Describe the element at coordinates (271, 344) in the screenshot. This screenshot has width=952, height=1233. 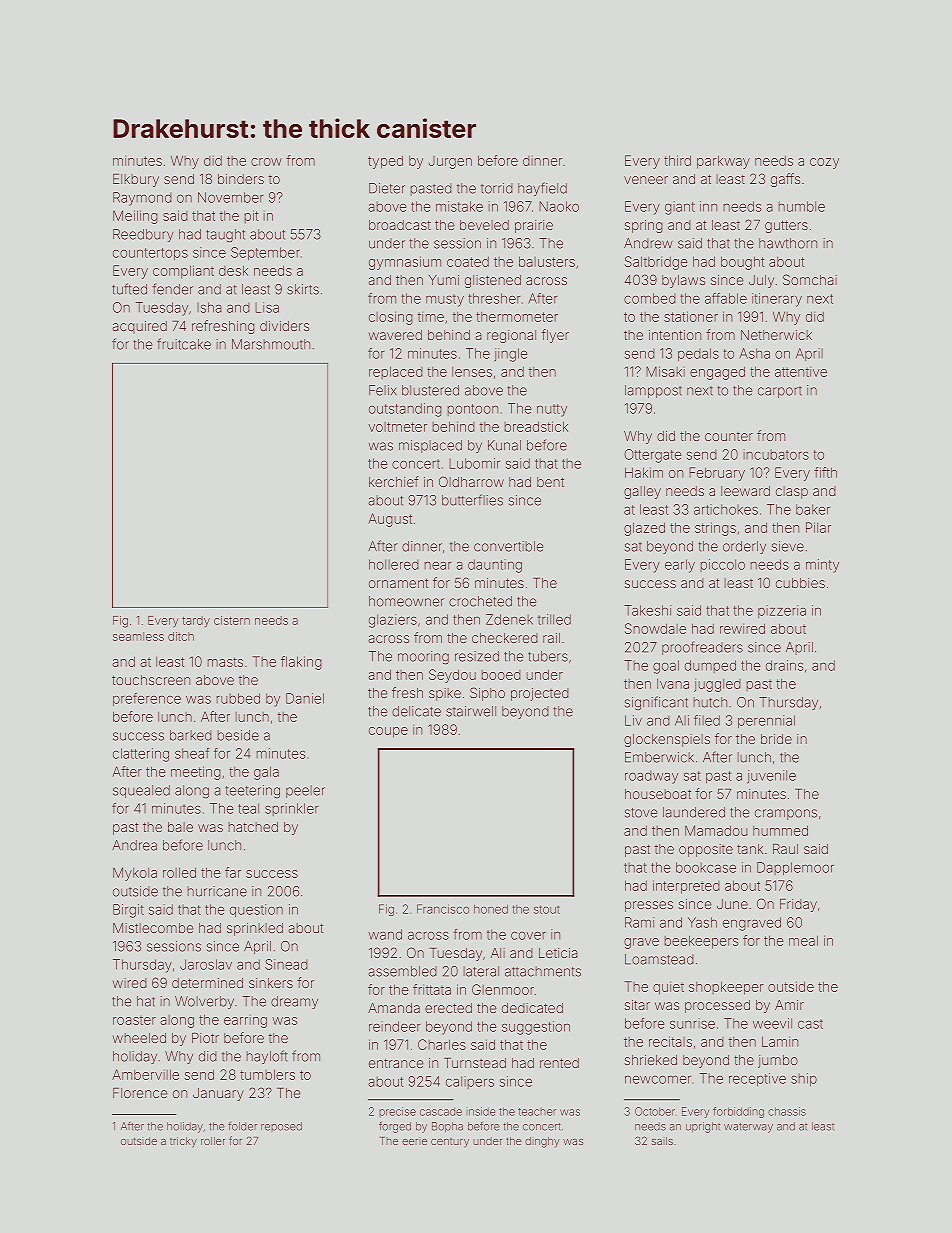
I see `Marshmouth` at that location.
